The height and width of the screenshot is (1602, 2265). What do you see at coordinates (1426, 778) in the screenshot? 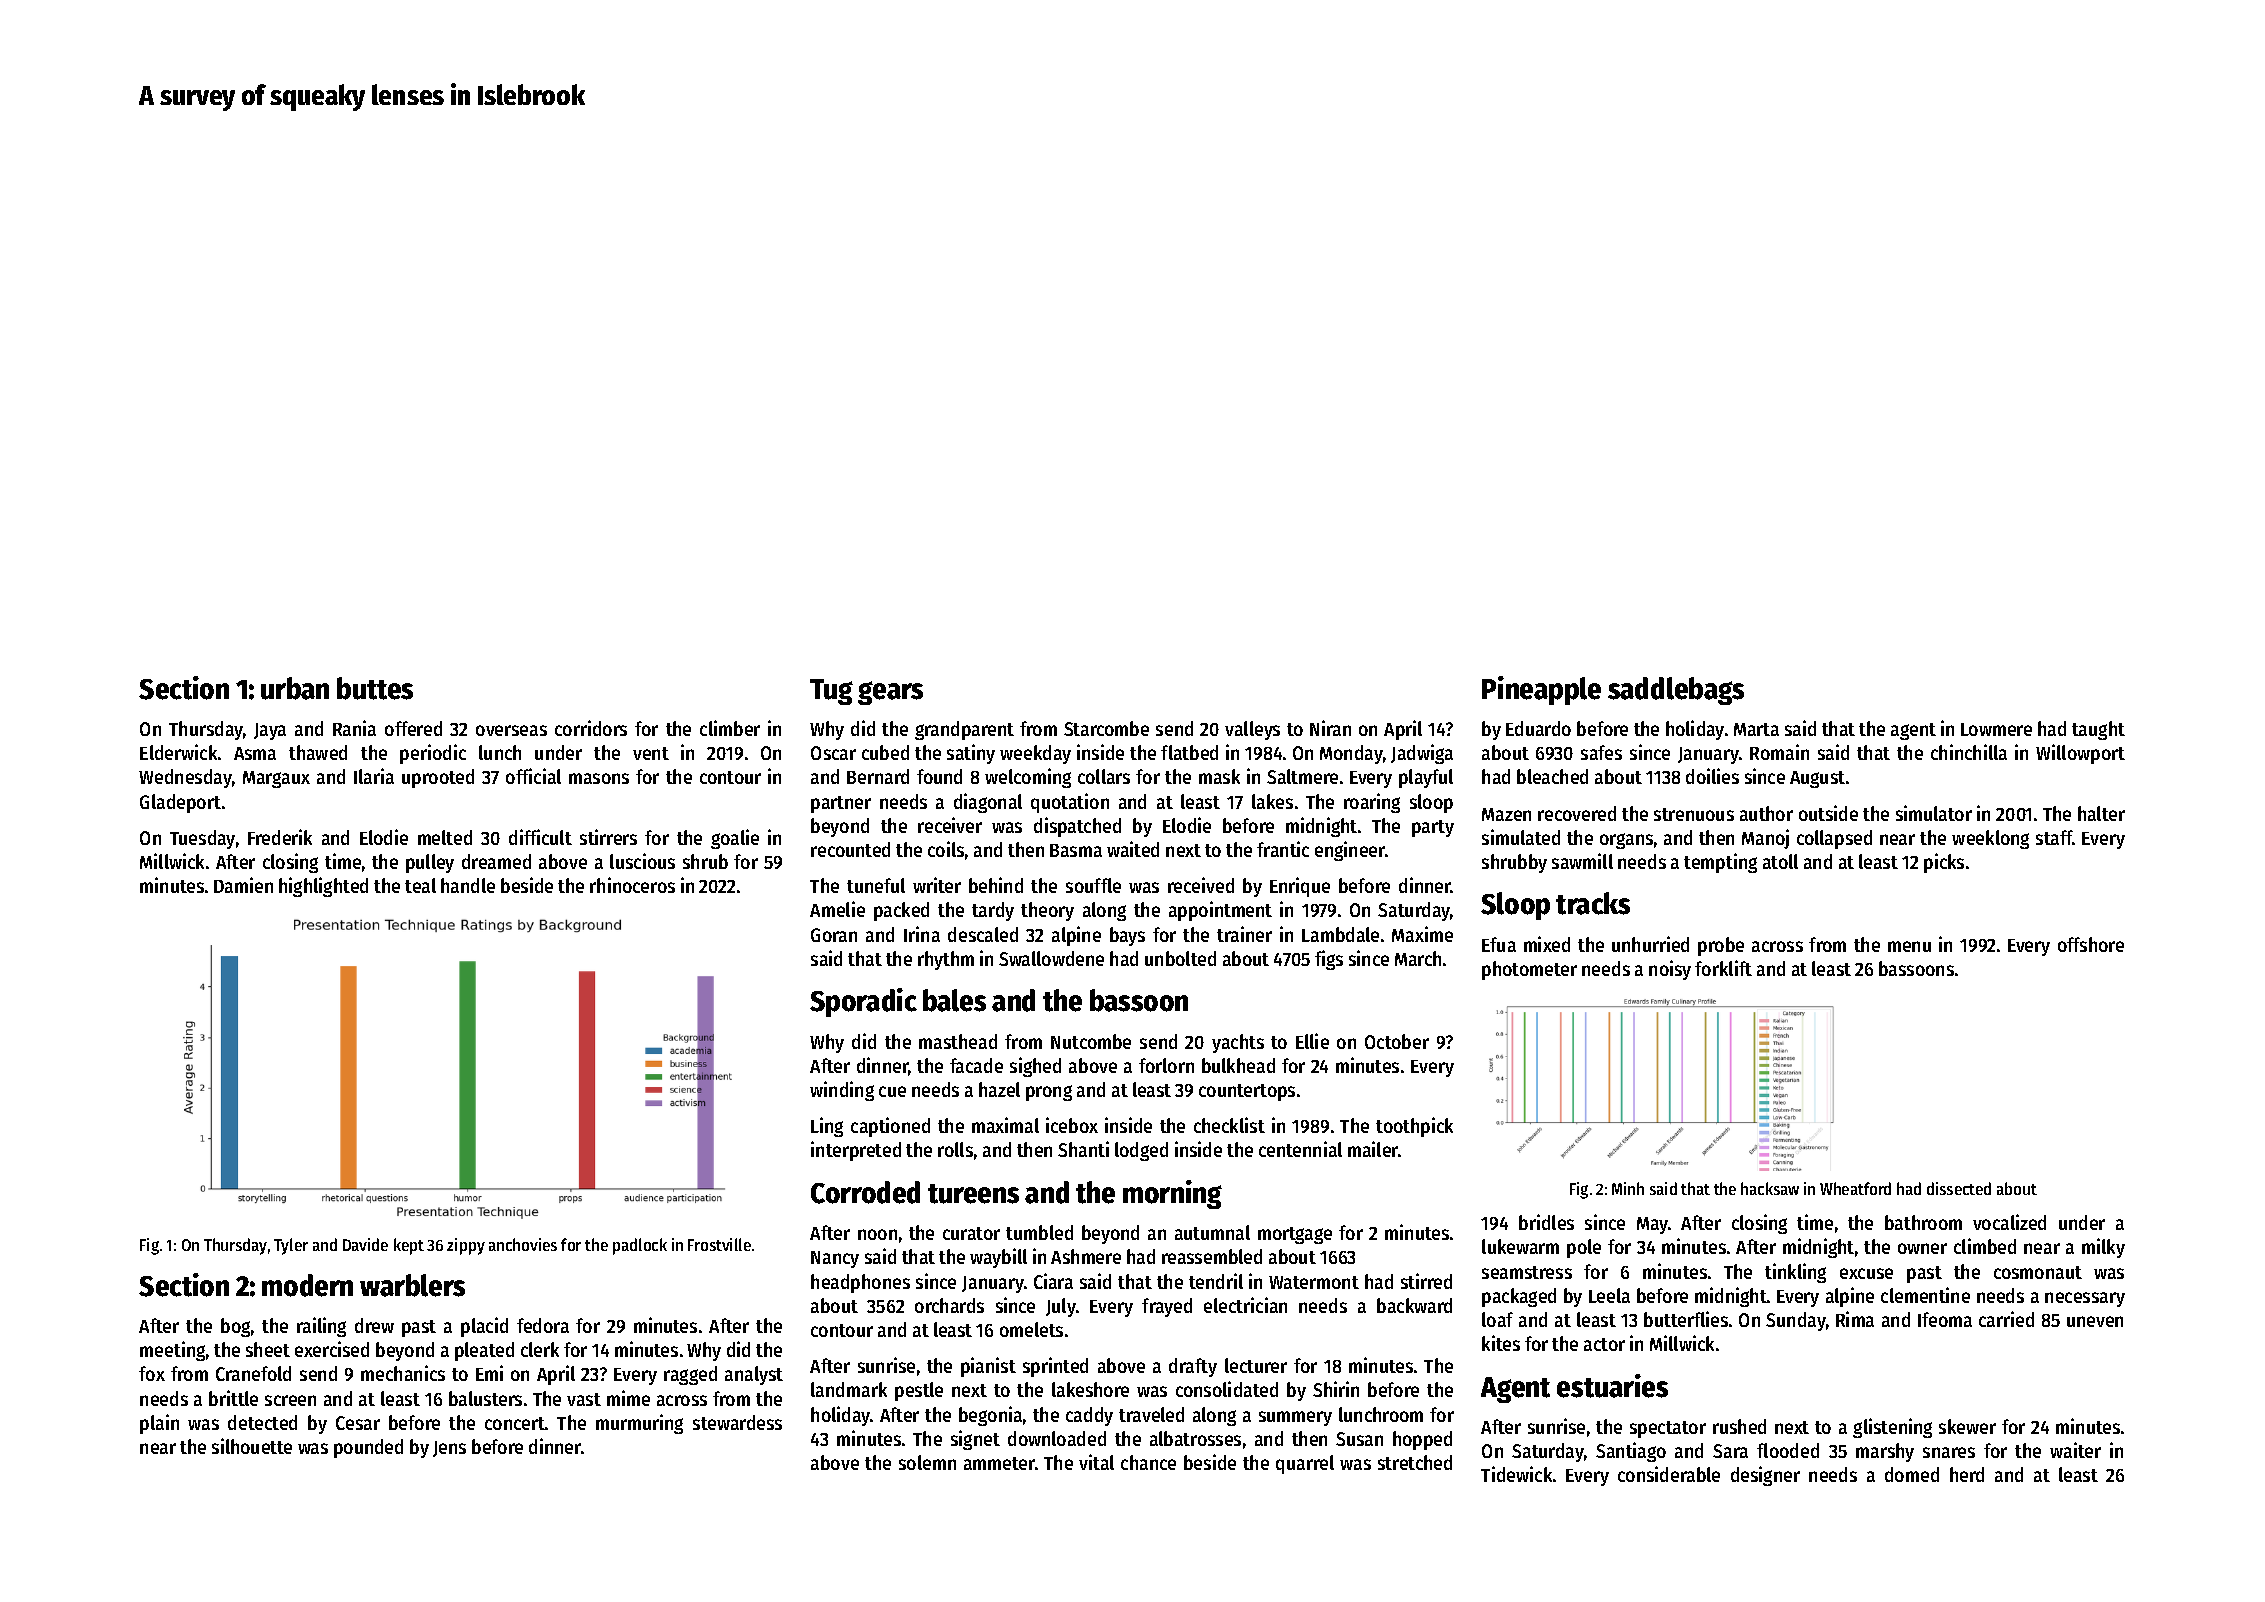
I see `playful` at bounding box center [1426, 778].
